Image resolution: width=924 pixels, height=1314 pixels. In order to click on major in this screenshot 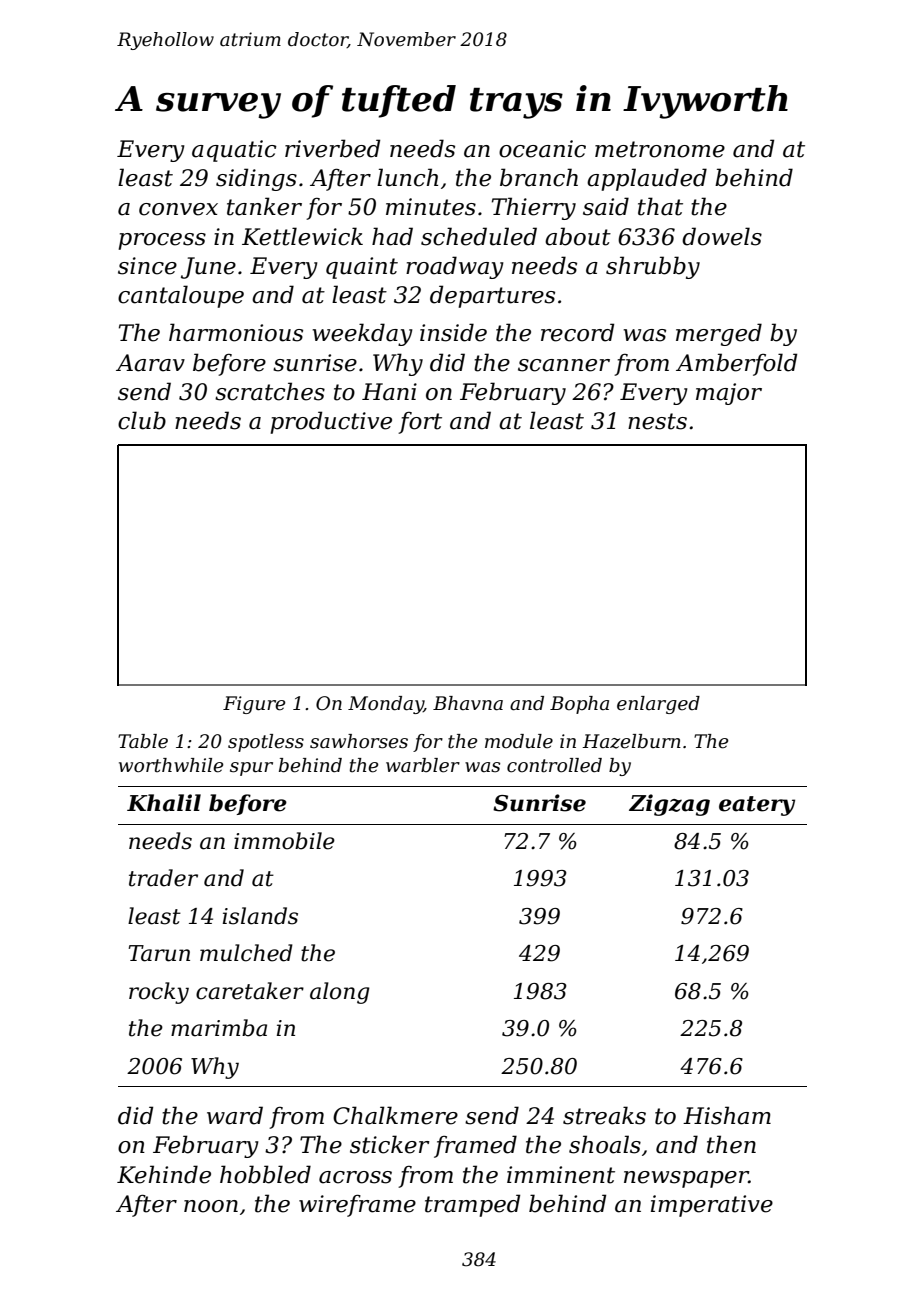, I will do `click(729, 394)`.
